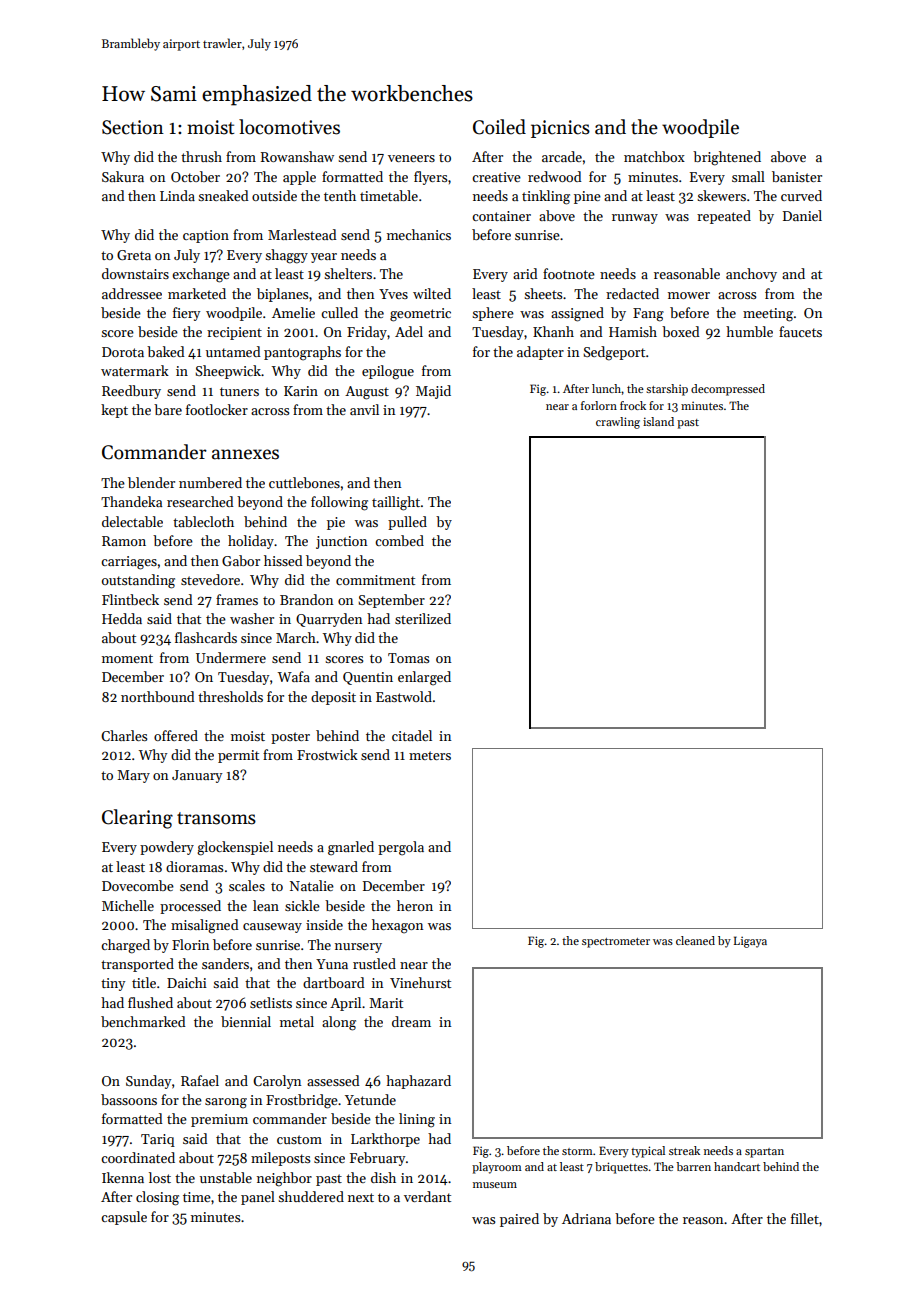  Describe the element at coordinates (560, 129) in the screenshot. I see `picnics` at that location.
